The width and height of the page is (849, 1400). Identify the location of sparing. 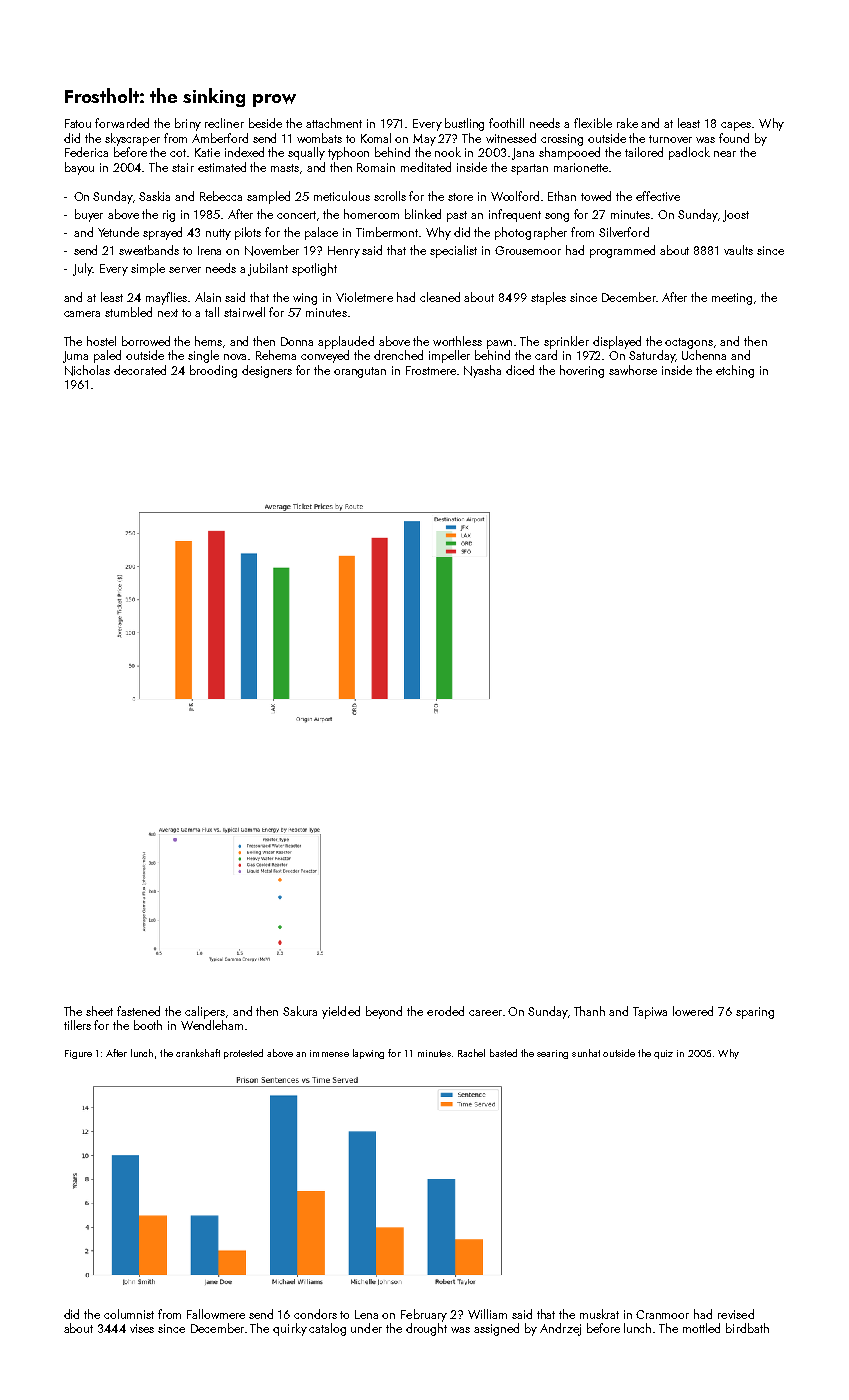
(755, 1013).
